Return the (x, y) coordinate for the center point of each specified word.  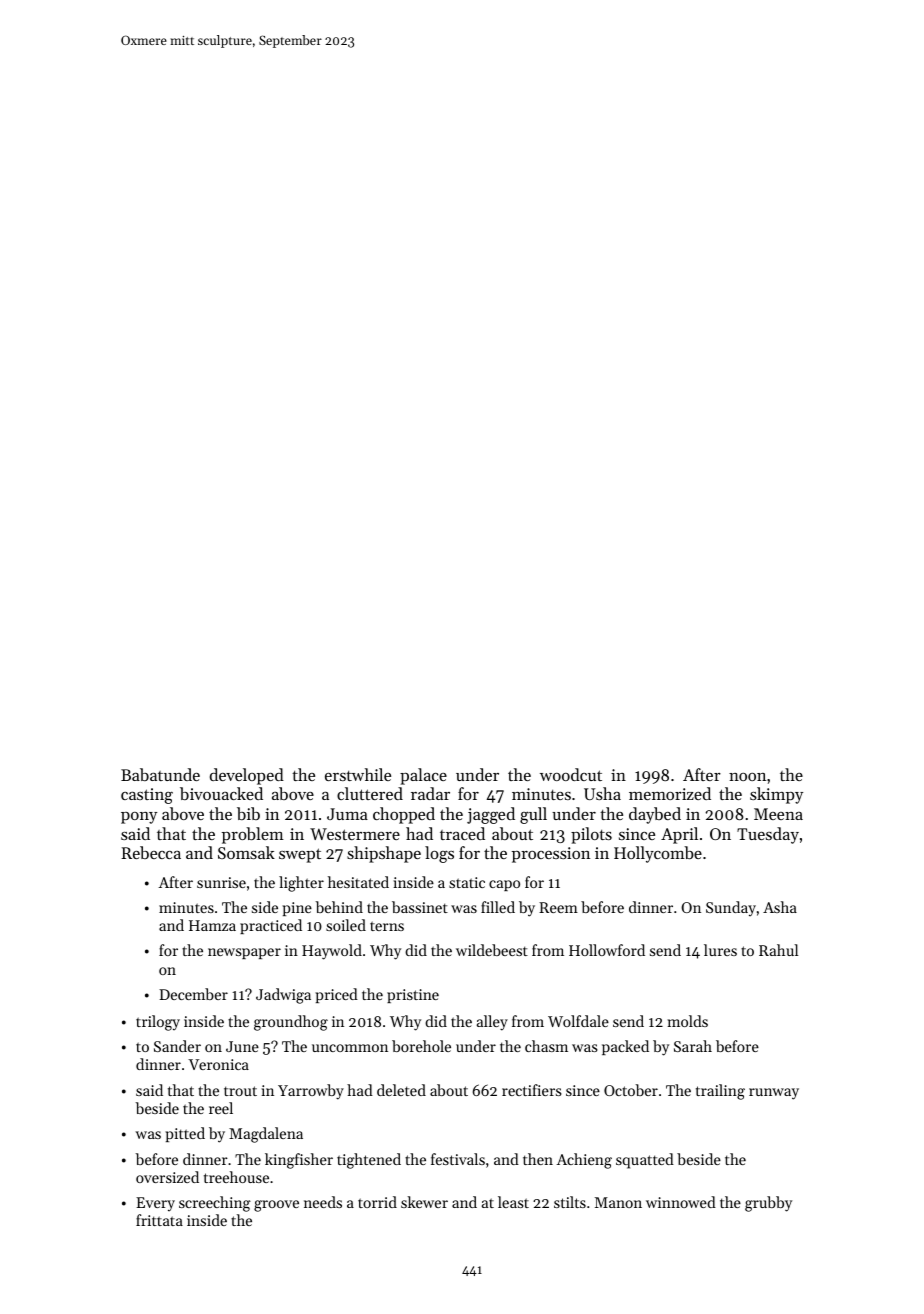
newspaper (244, 953)
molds (688, 1021)
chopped (404, 815)
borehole (421, 1046)
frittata (159, 1220)
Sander (177, 1046)
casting (147, 796)
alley (492, 1023)
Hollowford (607, 950)
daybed (655, 815)
